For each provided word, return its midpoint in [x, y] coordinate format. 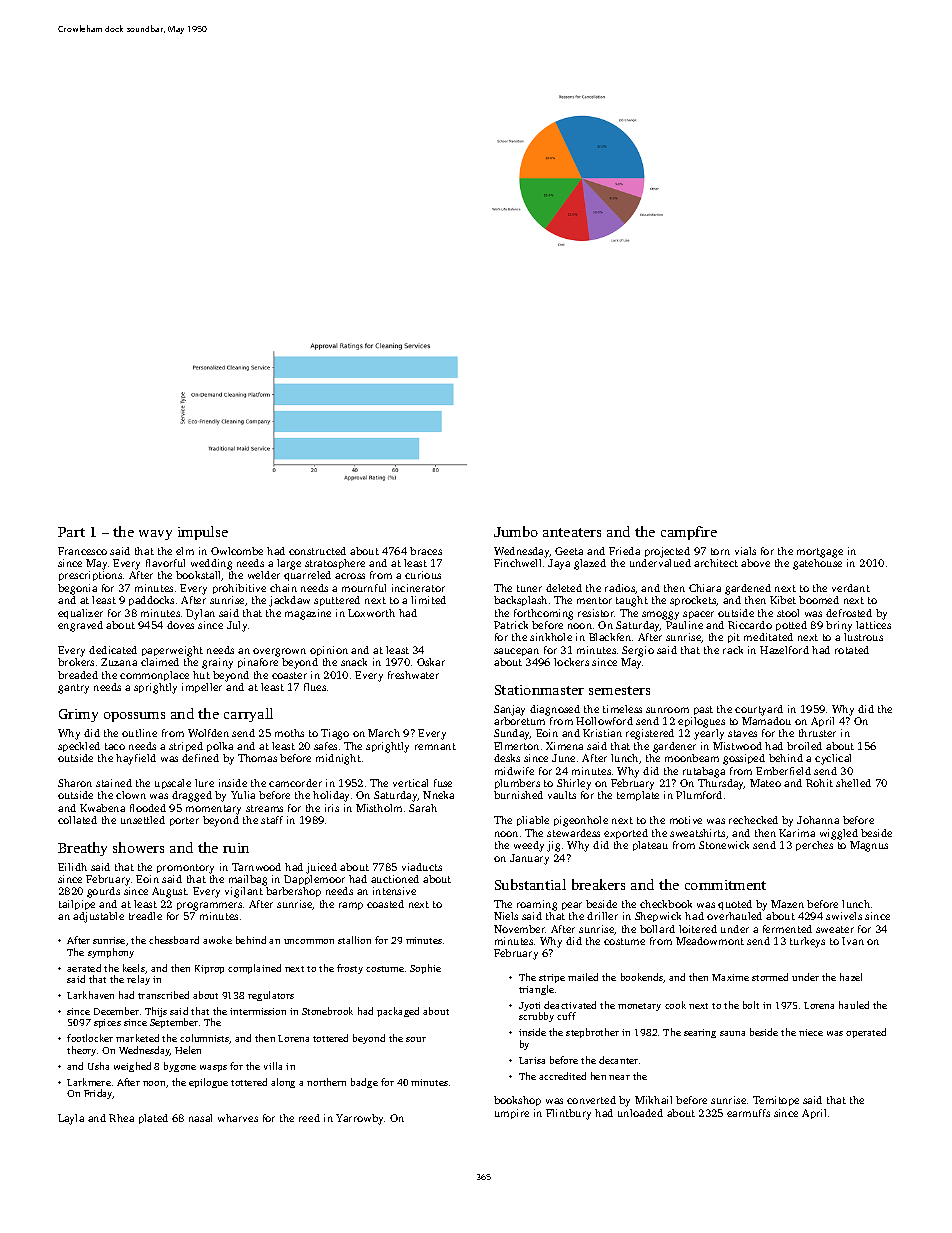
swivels [844, 916]
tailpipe [77, 905]
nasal [200, 1118]
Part [71, 532]
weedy [529, 846]
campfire [689, 533]
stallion [354, 940]
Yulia [243, 795]
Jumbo [516, 531]
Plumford [699, 795]
